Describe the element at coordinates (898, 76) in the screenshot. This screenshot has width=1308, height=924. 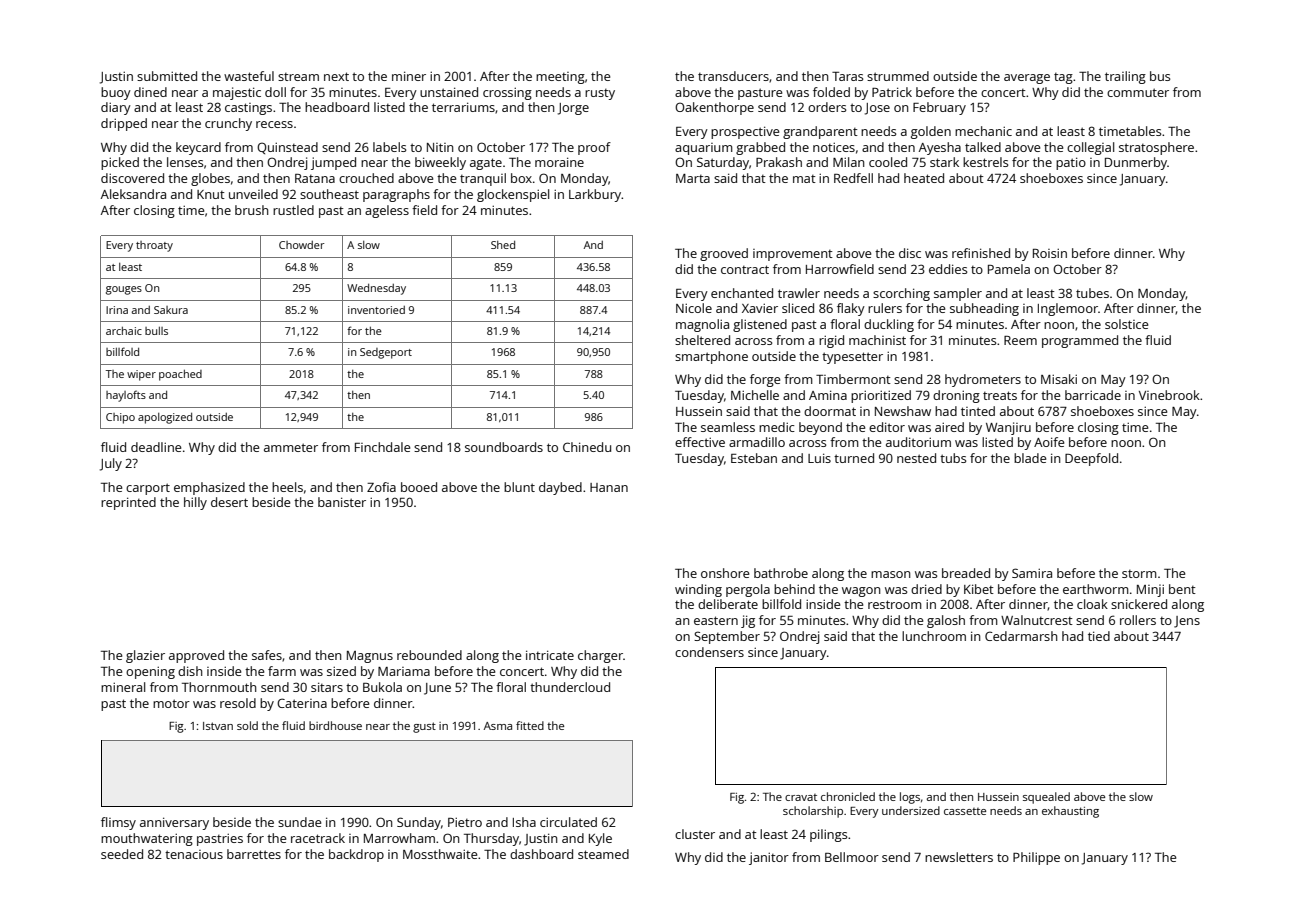
I see `strummed` at that location.
